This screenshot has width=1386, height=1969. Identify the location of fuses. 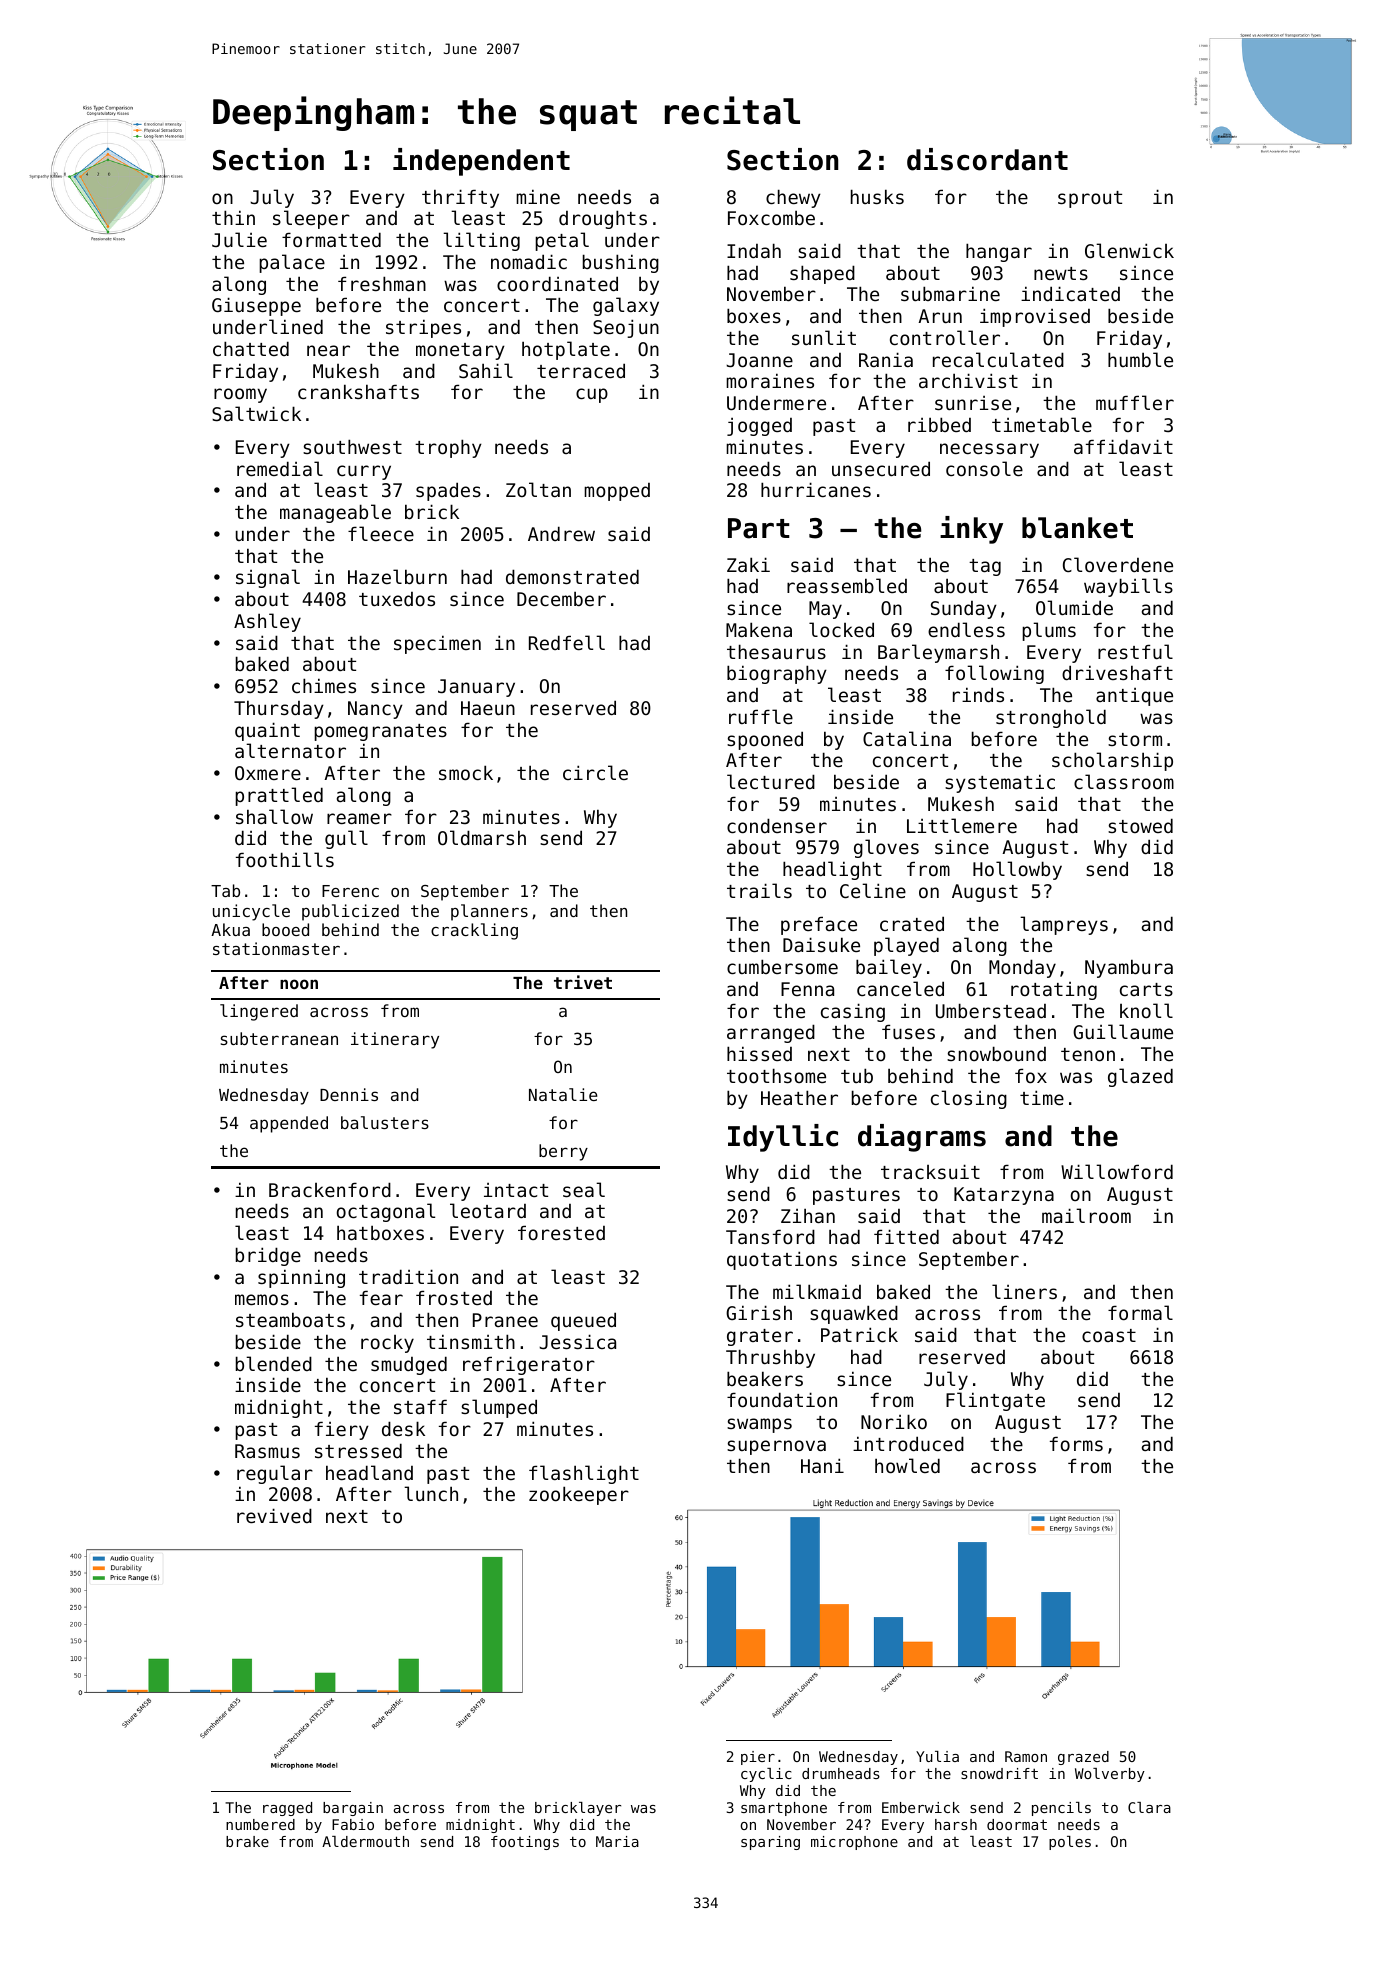
(908, 1031).
